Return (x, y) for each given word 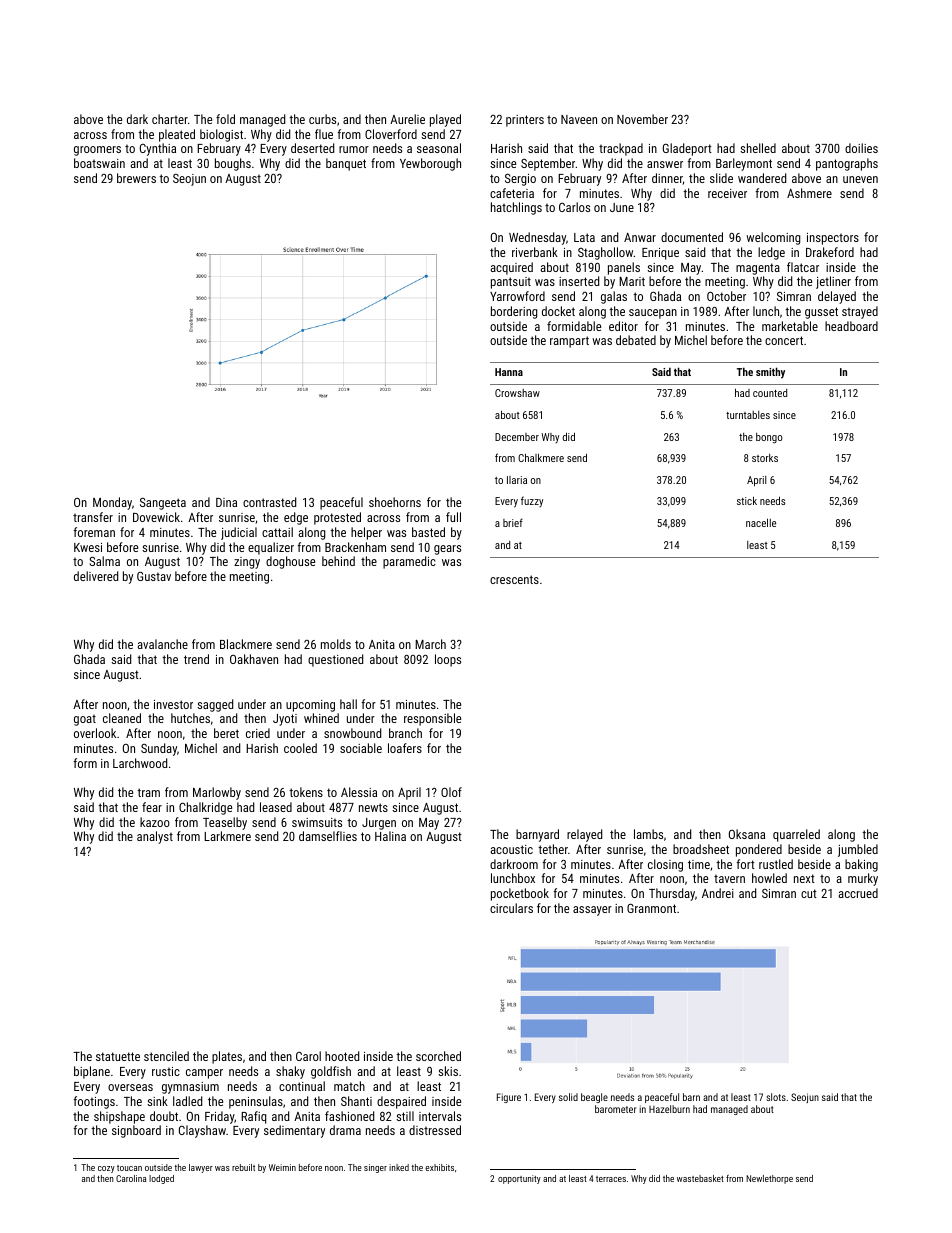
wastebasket (700, 1178)
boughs (233, 164)
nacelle (761, 522)
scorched (438, 1056)
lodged (161, 1179)
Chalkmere (541, 457)
